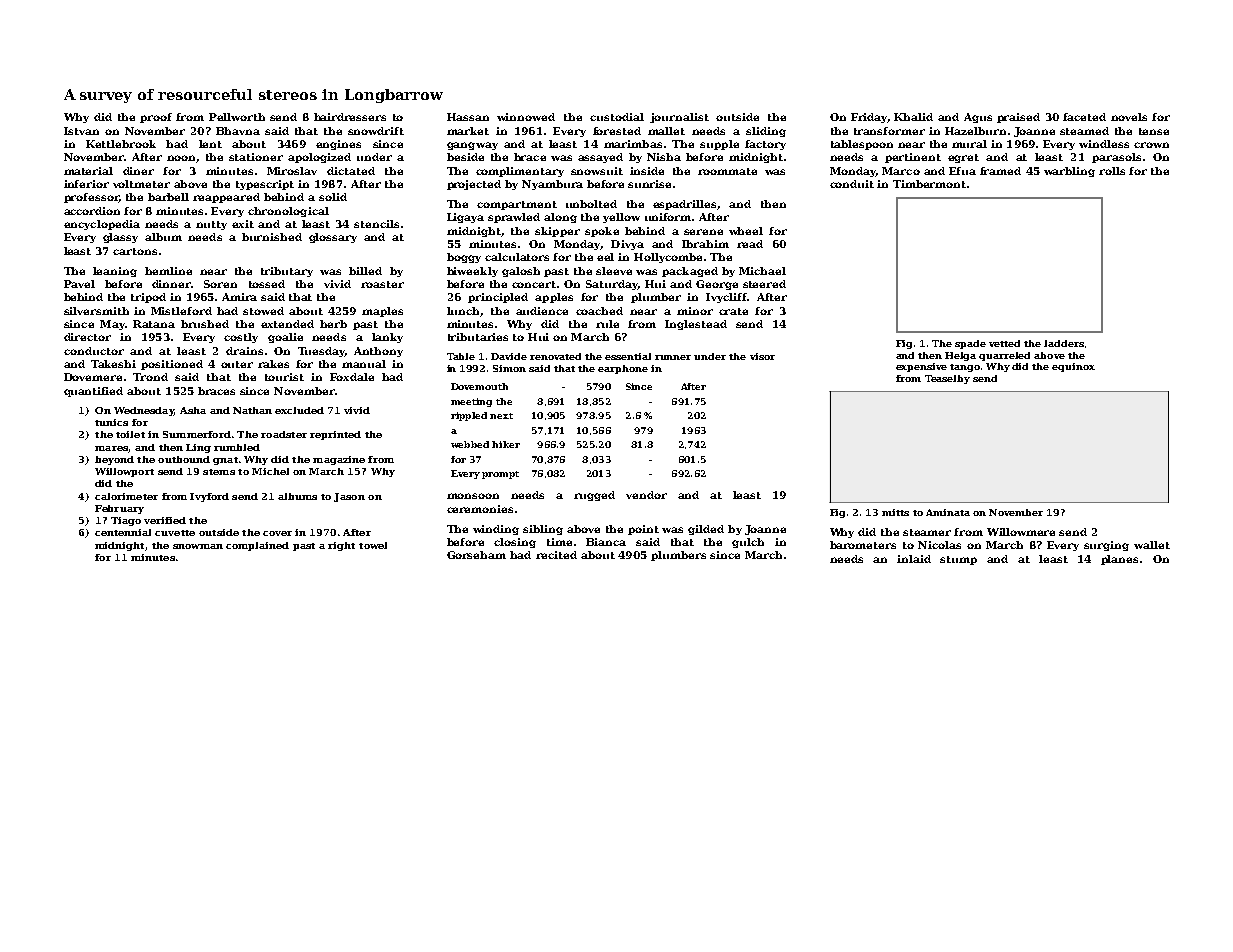 Image resolution: width=1233 pixels, height=952 pixels. I want to click on Teaselby, so click(947, 379).
